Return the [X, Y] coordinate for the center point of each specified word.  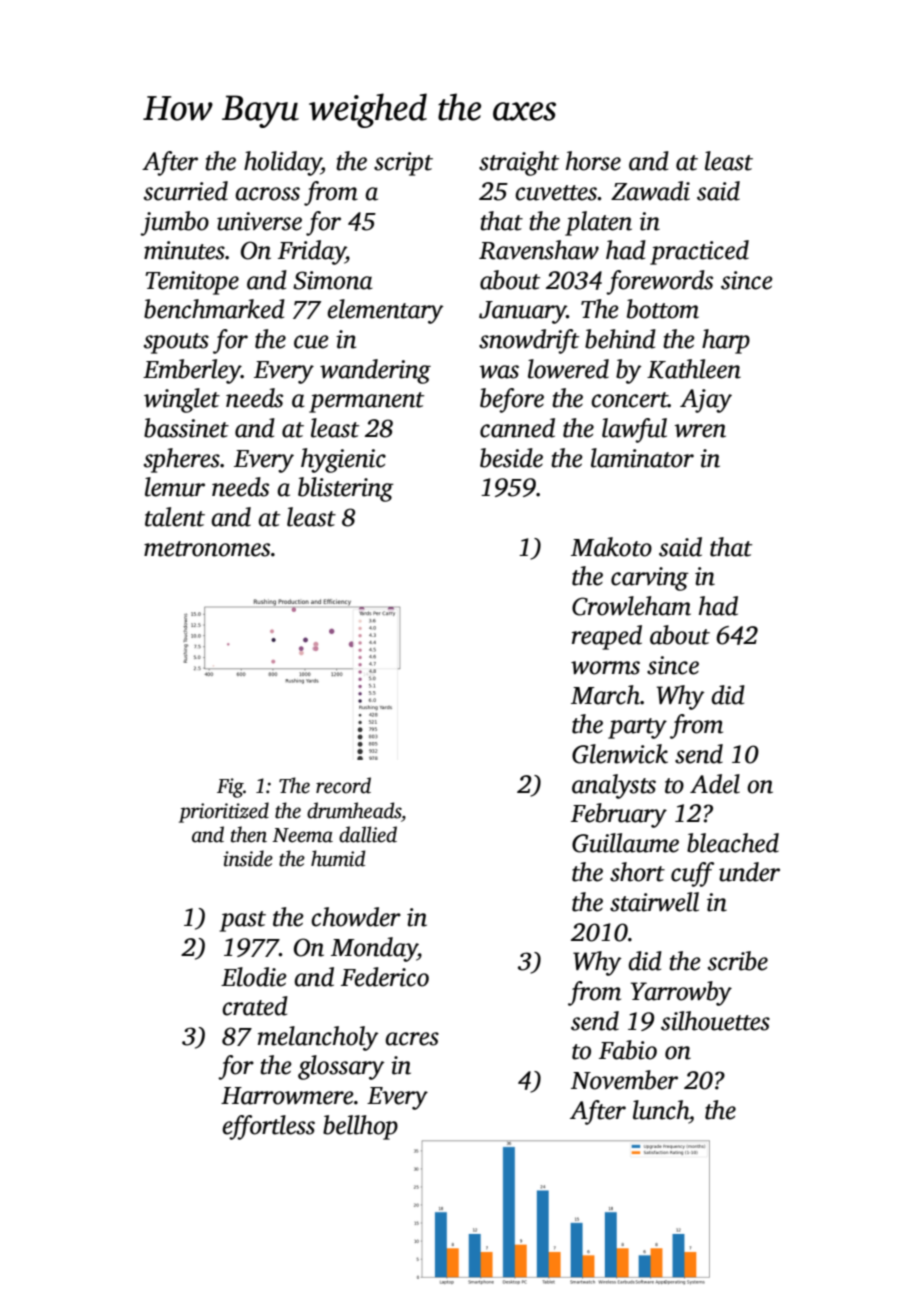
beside [511, 458]
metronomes [207, 549]
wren [700, 431]
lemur [175, 487]
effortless [268, 1127]
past [242, 921]
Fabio [628, 1050]
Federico [385, 977]
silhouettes [715, 1021]
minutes [184, 250]
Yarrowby [681, 993]
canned [517, 428]
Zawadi [650, 191]
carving [650, 579]
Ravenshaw [539, 250]
